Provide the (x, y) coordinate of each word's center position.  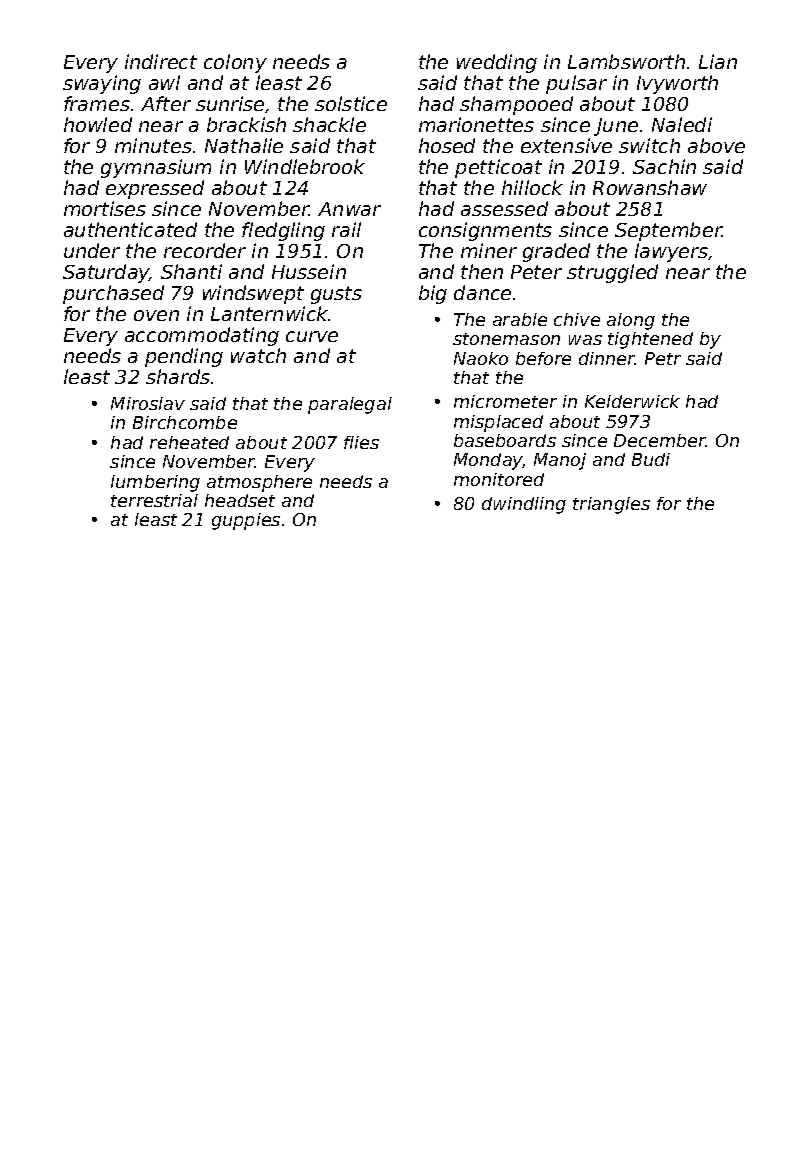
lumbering (155, 483)
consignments (485, 231)
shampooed (516, 105)
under (92, 250)
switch (649, 145)
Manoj (560, 461)
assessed (504, 208)
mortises (105, 208)
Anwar (349, 209)
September (668, 231)
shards (178, 376)
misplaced (498, 423)
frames (97, 103)
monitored (499, 479)
